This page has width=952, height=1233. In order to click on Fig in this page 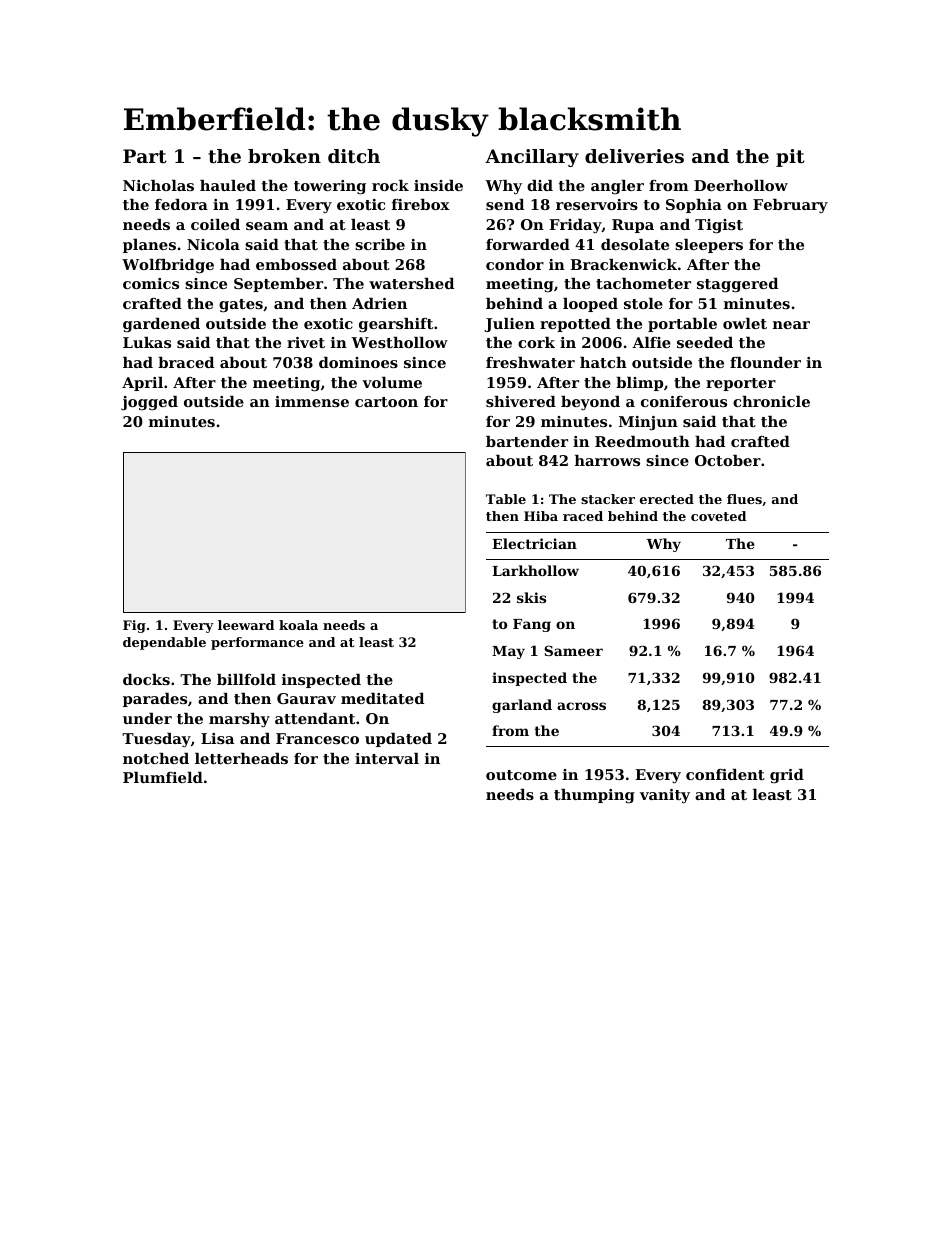, I will do `click(134, 626)`.
